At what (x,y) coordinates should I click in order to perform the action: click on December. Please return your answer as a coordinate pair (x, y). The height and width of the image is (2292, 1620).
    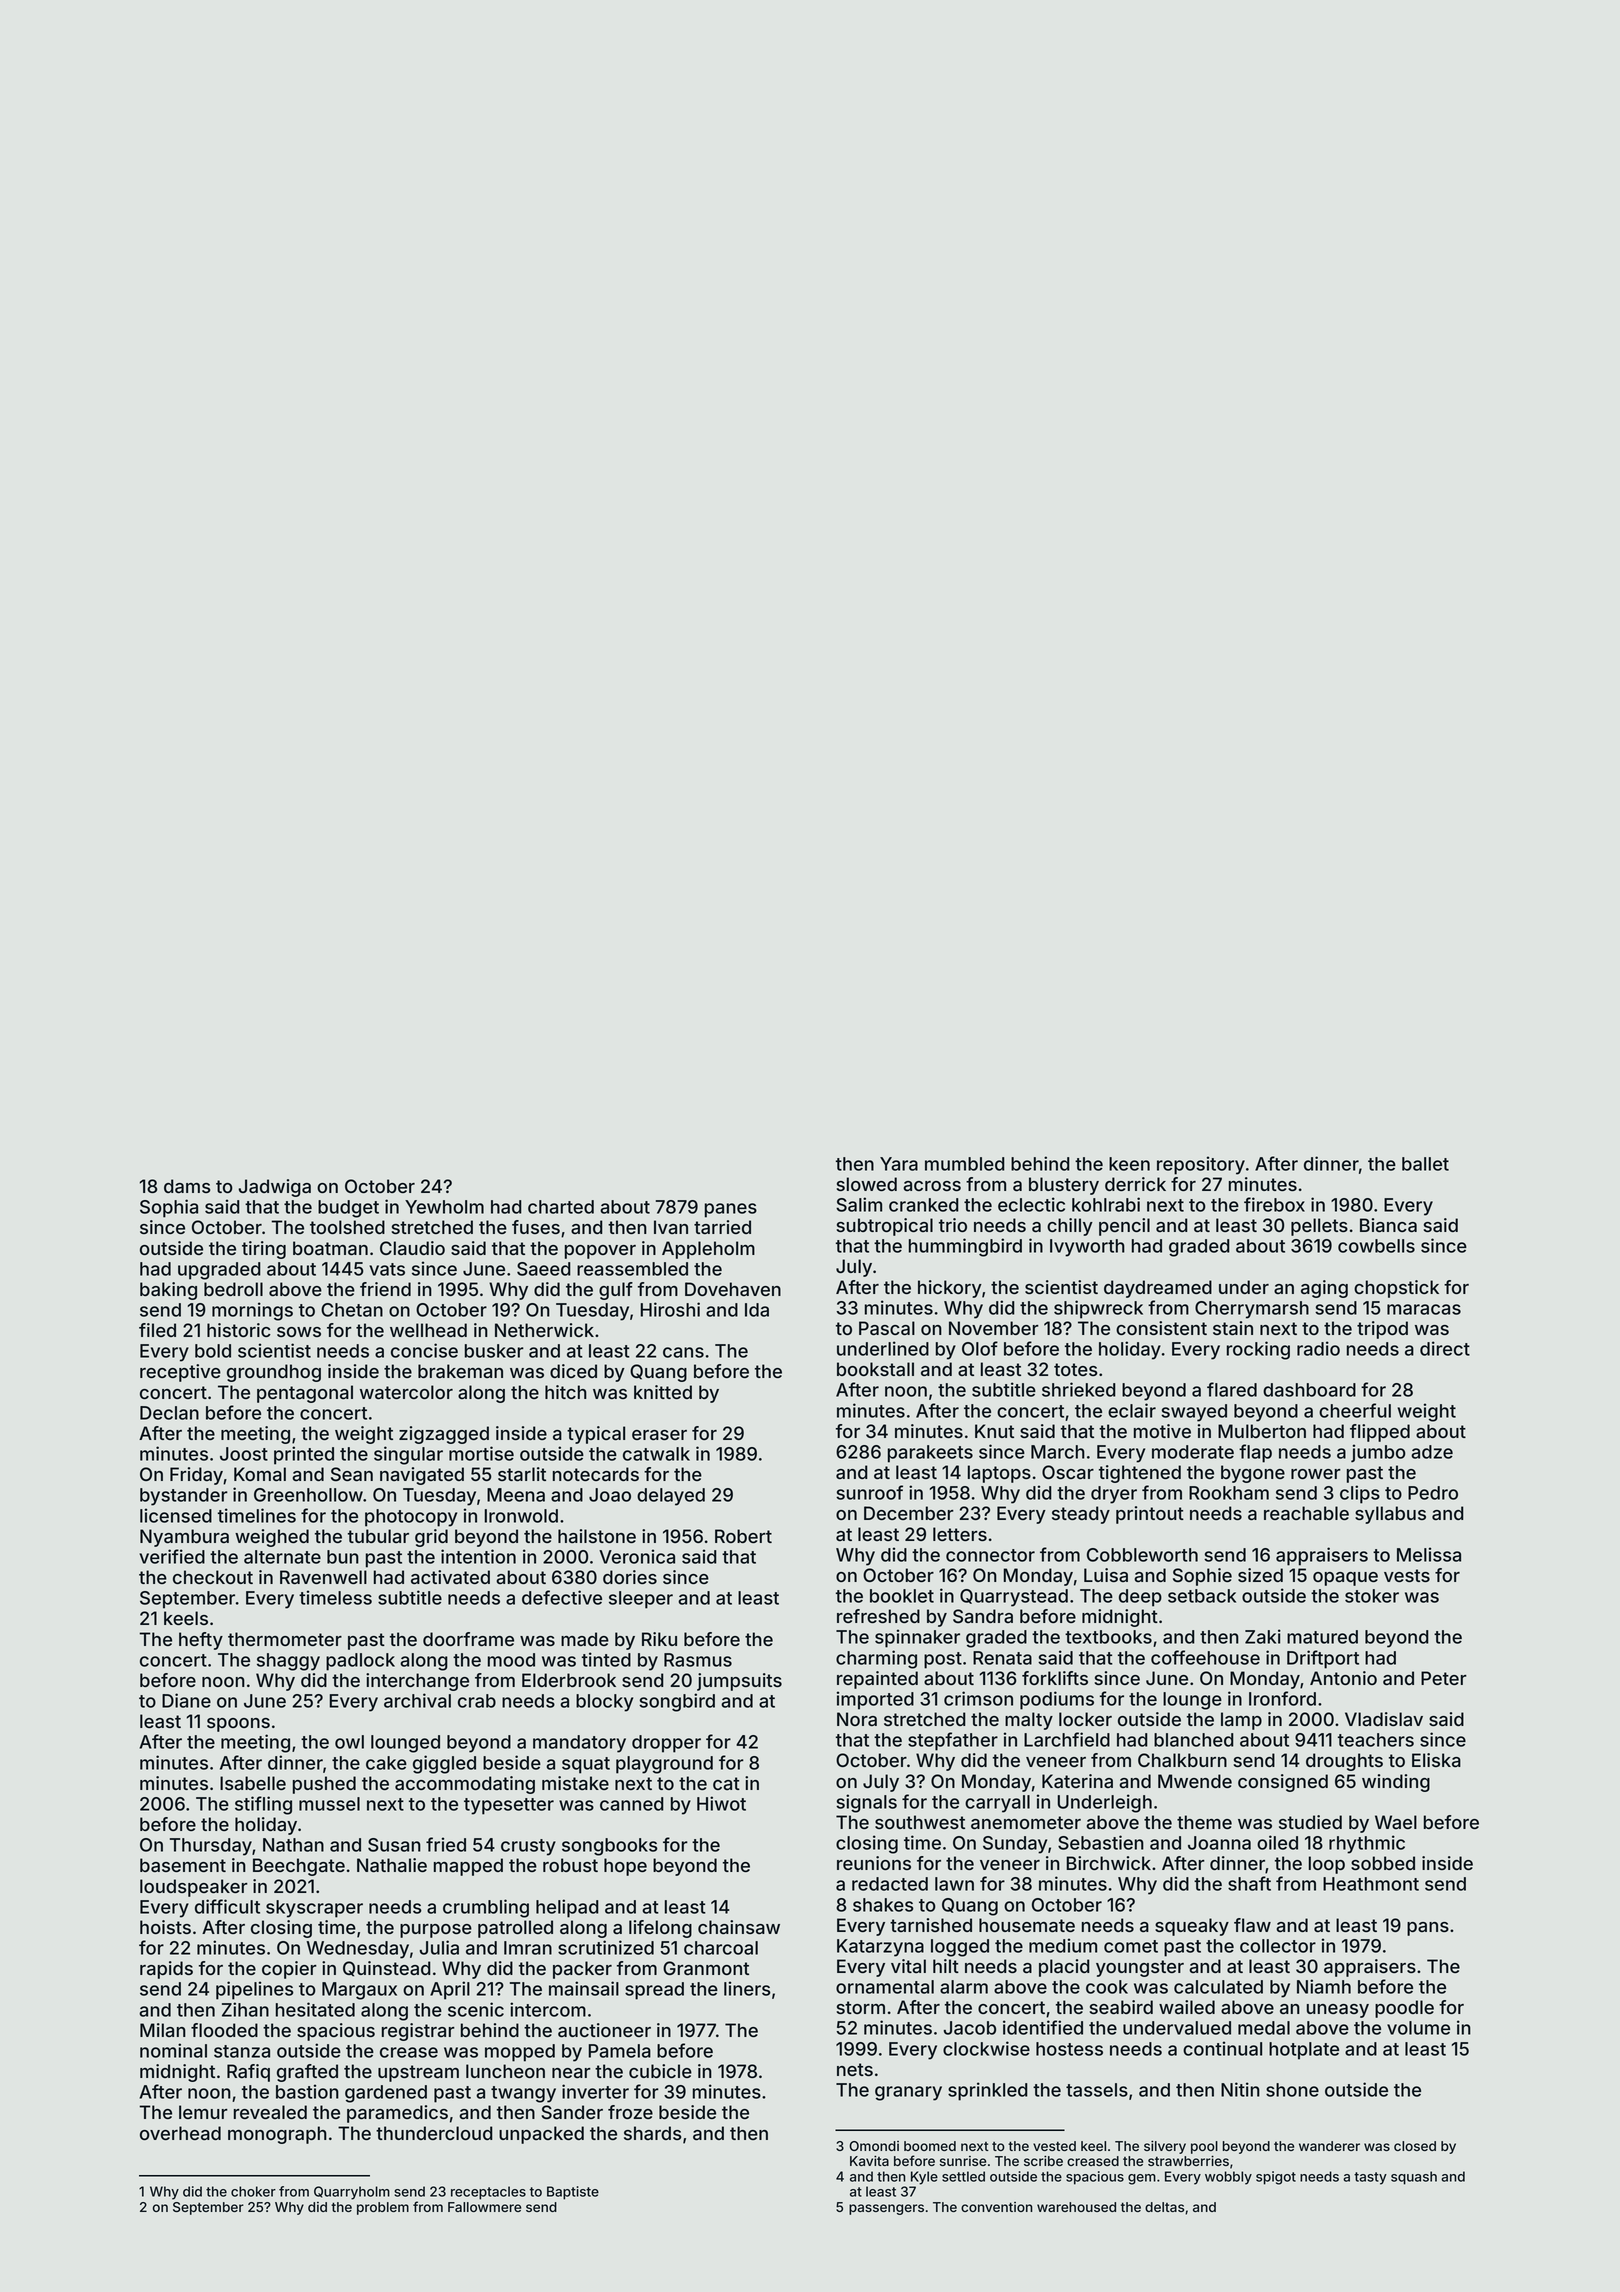
    Looking at the image, I should click on (909, 1513).
